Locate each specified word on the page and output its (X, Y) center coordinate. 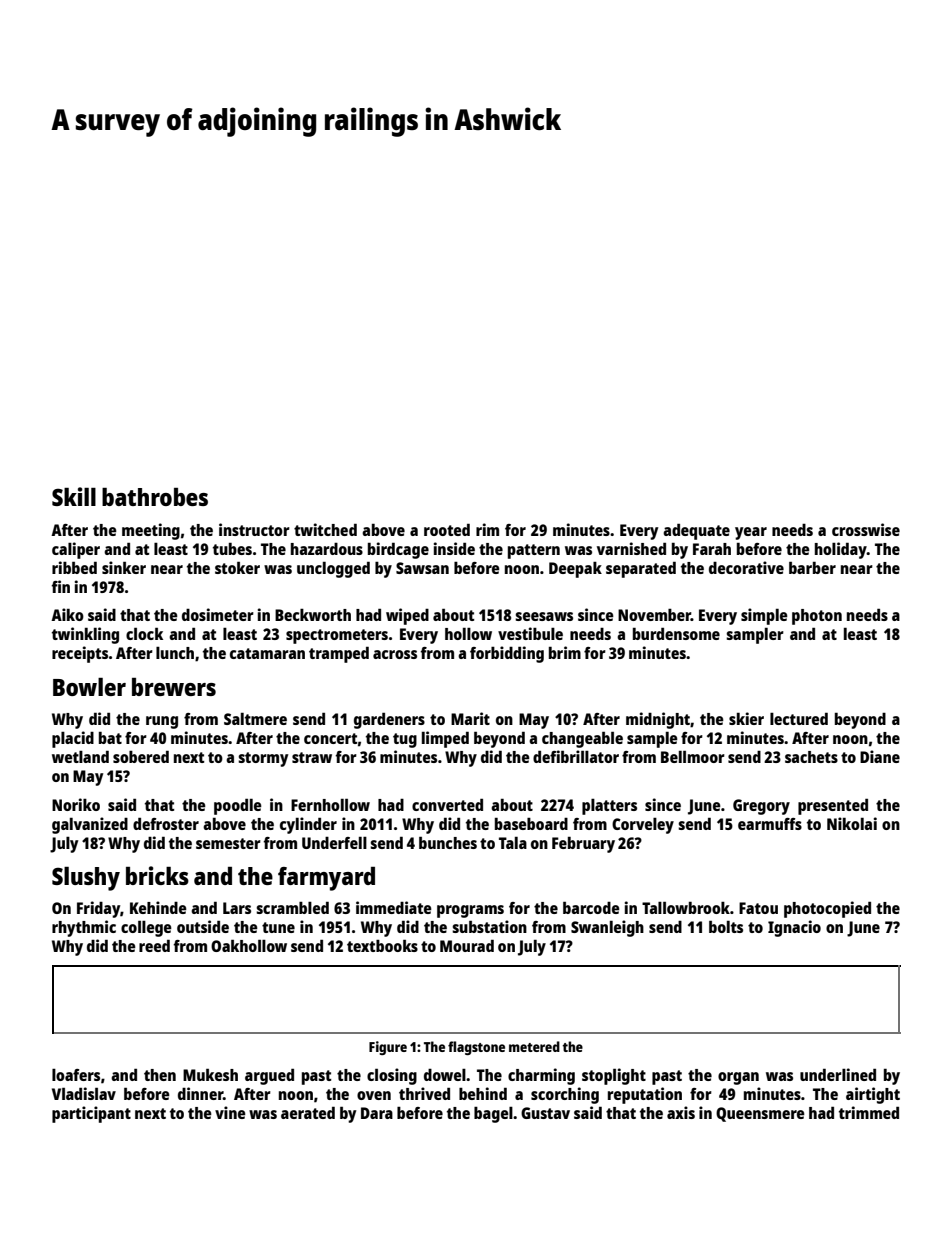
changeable (582, 739)
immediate (394, 907)
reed (154, 945)
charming (541, 1076)
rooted (447, 529)
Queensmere (760, 1114)
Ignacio (794, 928)
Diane (880, 756)
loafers (76, 1075)
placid (73, 739)
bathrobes (155, 497)
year (751, 533)
